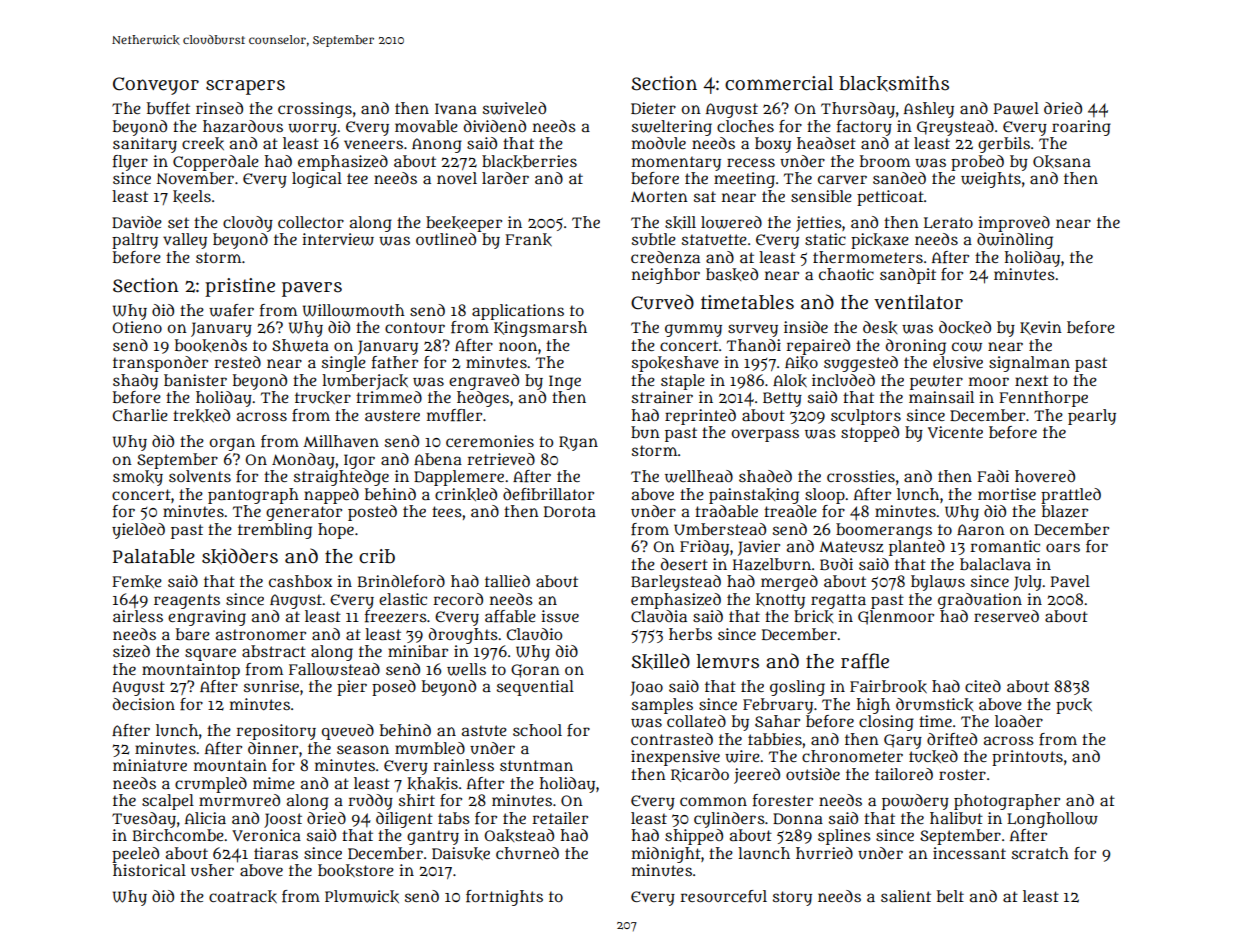  I want to click on applications, so click(518, 312).
